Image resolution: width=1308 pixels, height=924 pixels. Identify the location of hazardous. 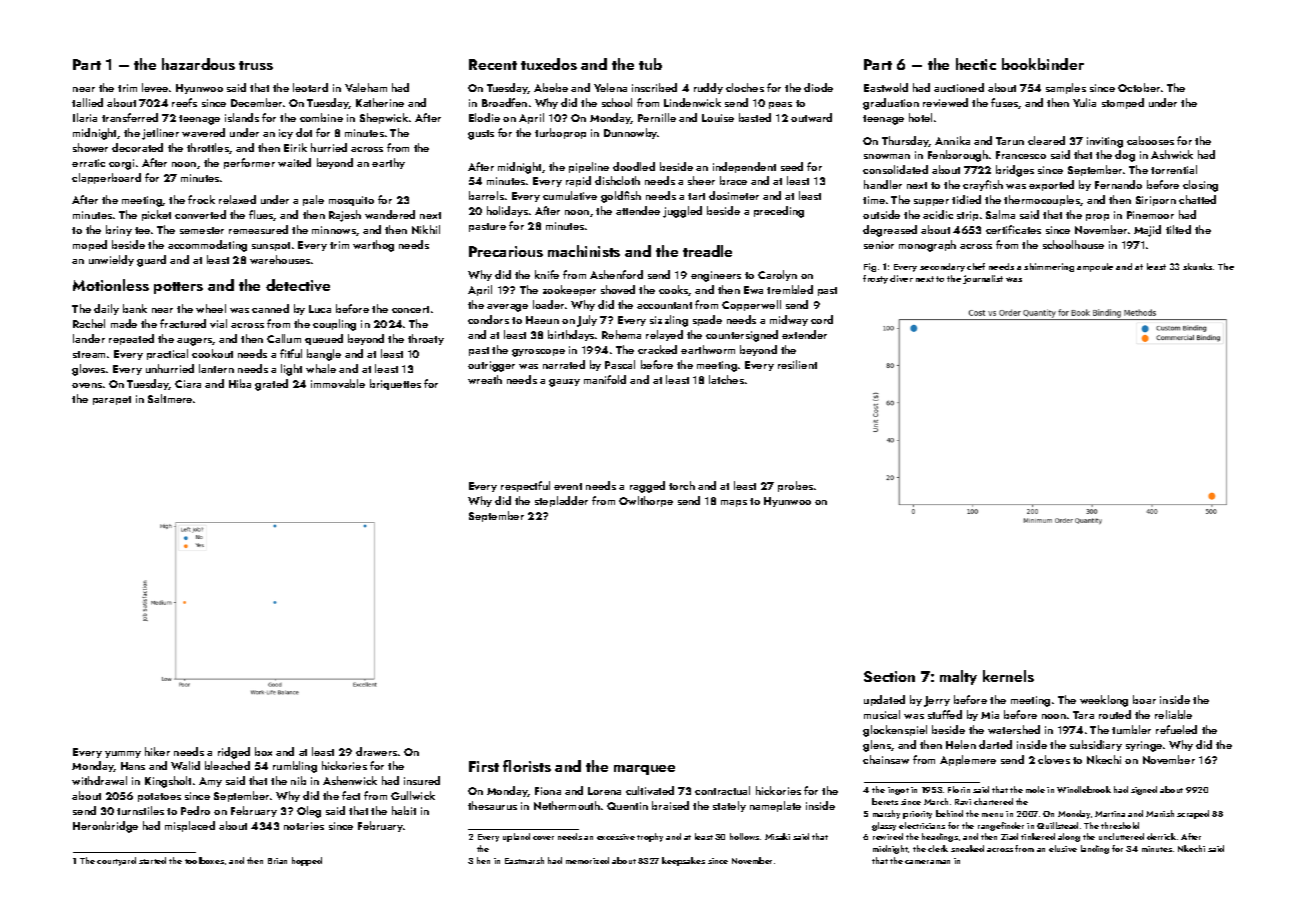
(198, 64).
